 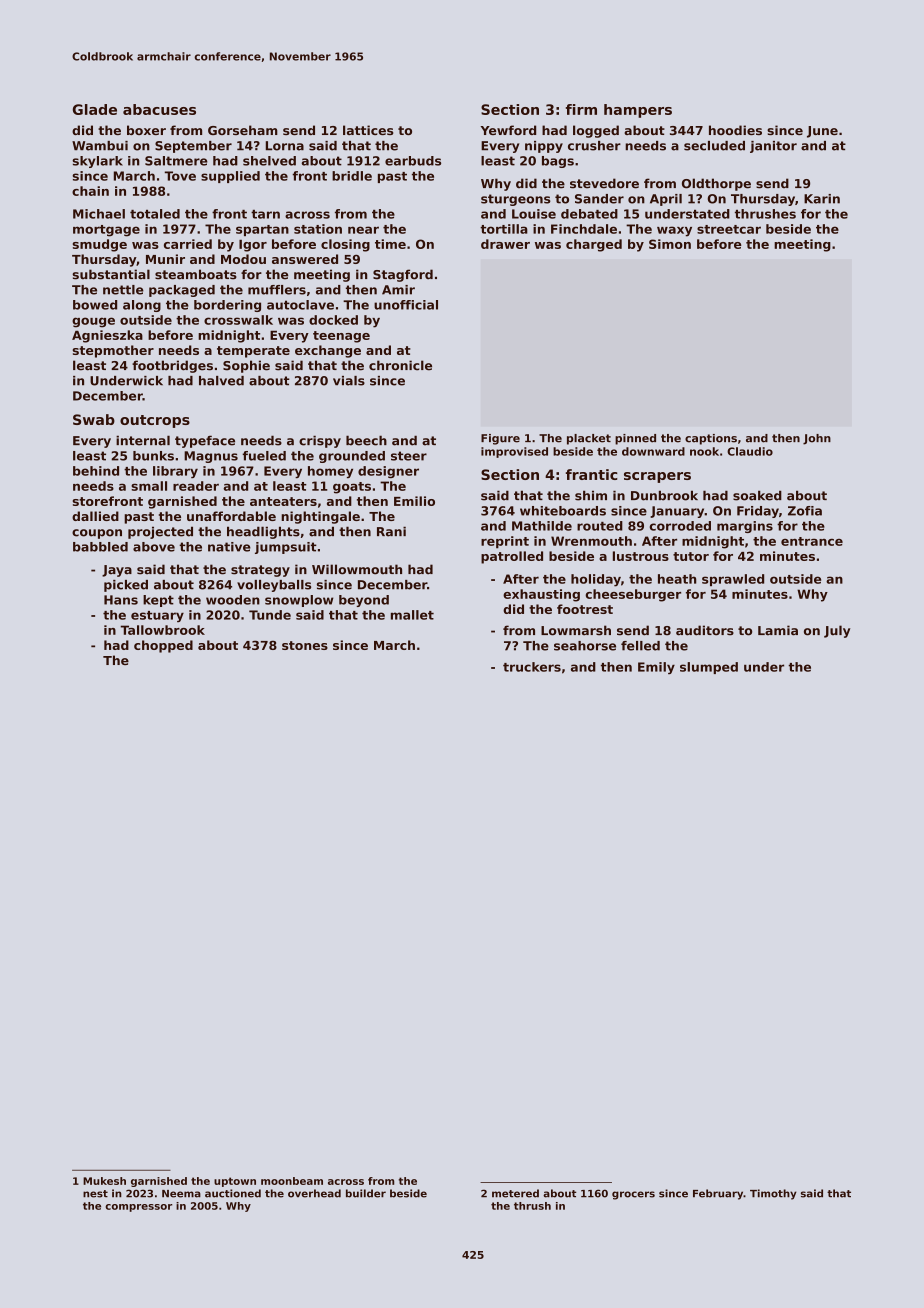 I want to click on hampers, so click(x=638, y=111).
